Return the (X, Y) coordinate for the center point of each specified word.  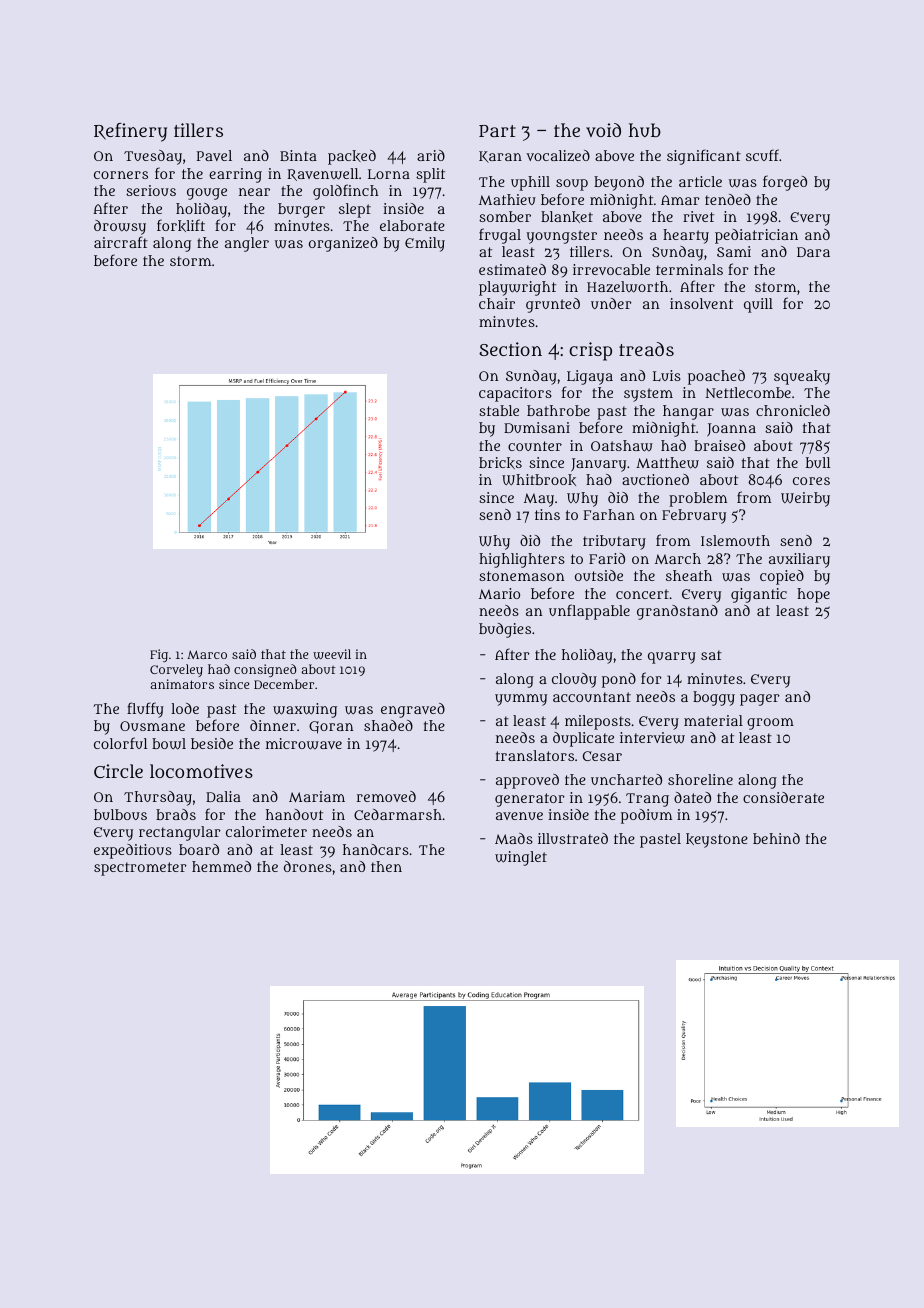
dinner (273, 725)
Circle (118, 771)
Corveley (176, 670)
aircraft (121, 242)
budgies (505, 630)
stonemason (522, 576)
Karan (500, 157)
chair (497, 303)
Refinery (130, 132)
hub (645, 130)
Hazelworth (627, 287)
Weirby (805, 499)
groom (770, 724)
